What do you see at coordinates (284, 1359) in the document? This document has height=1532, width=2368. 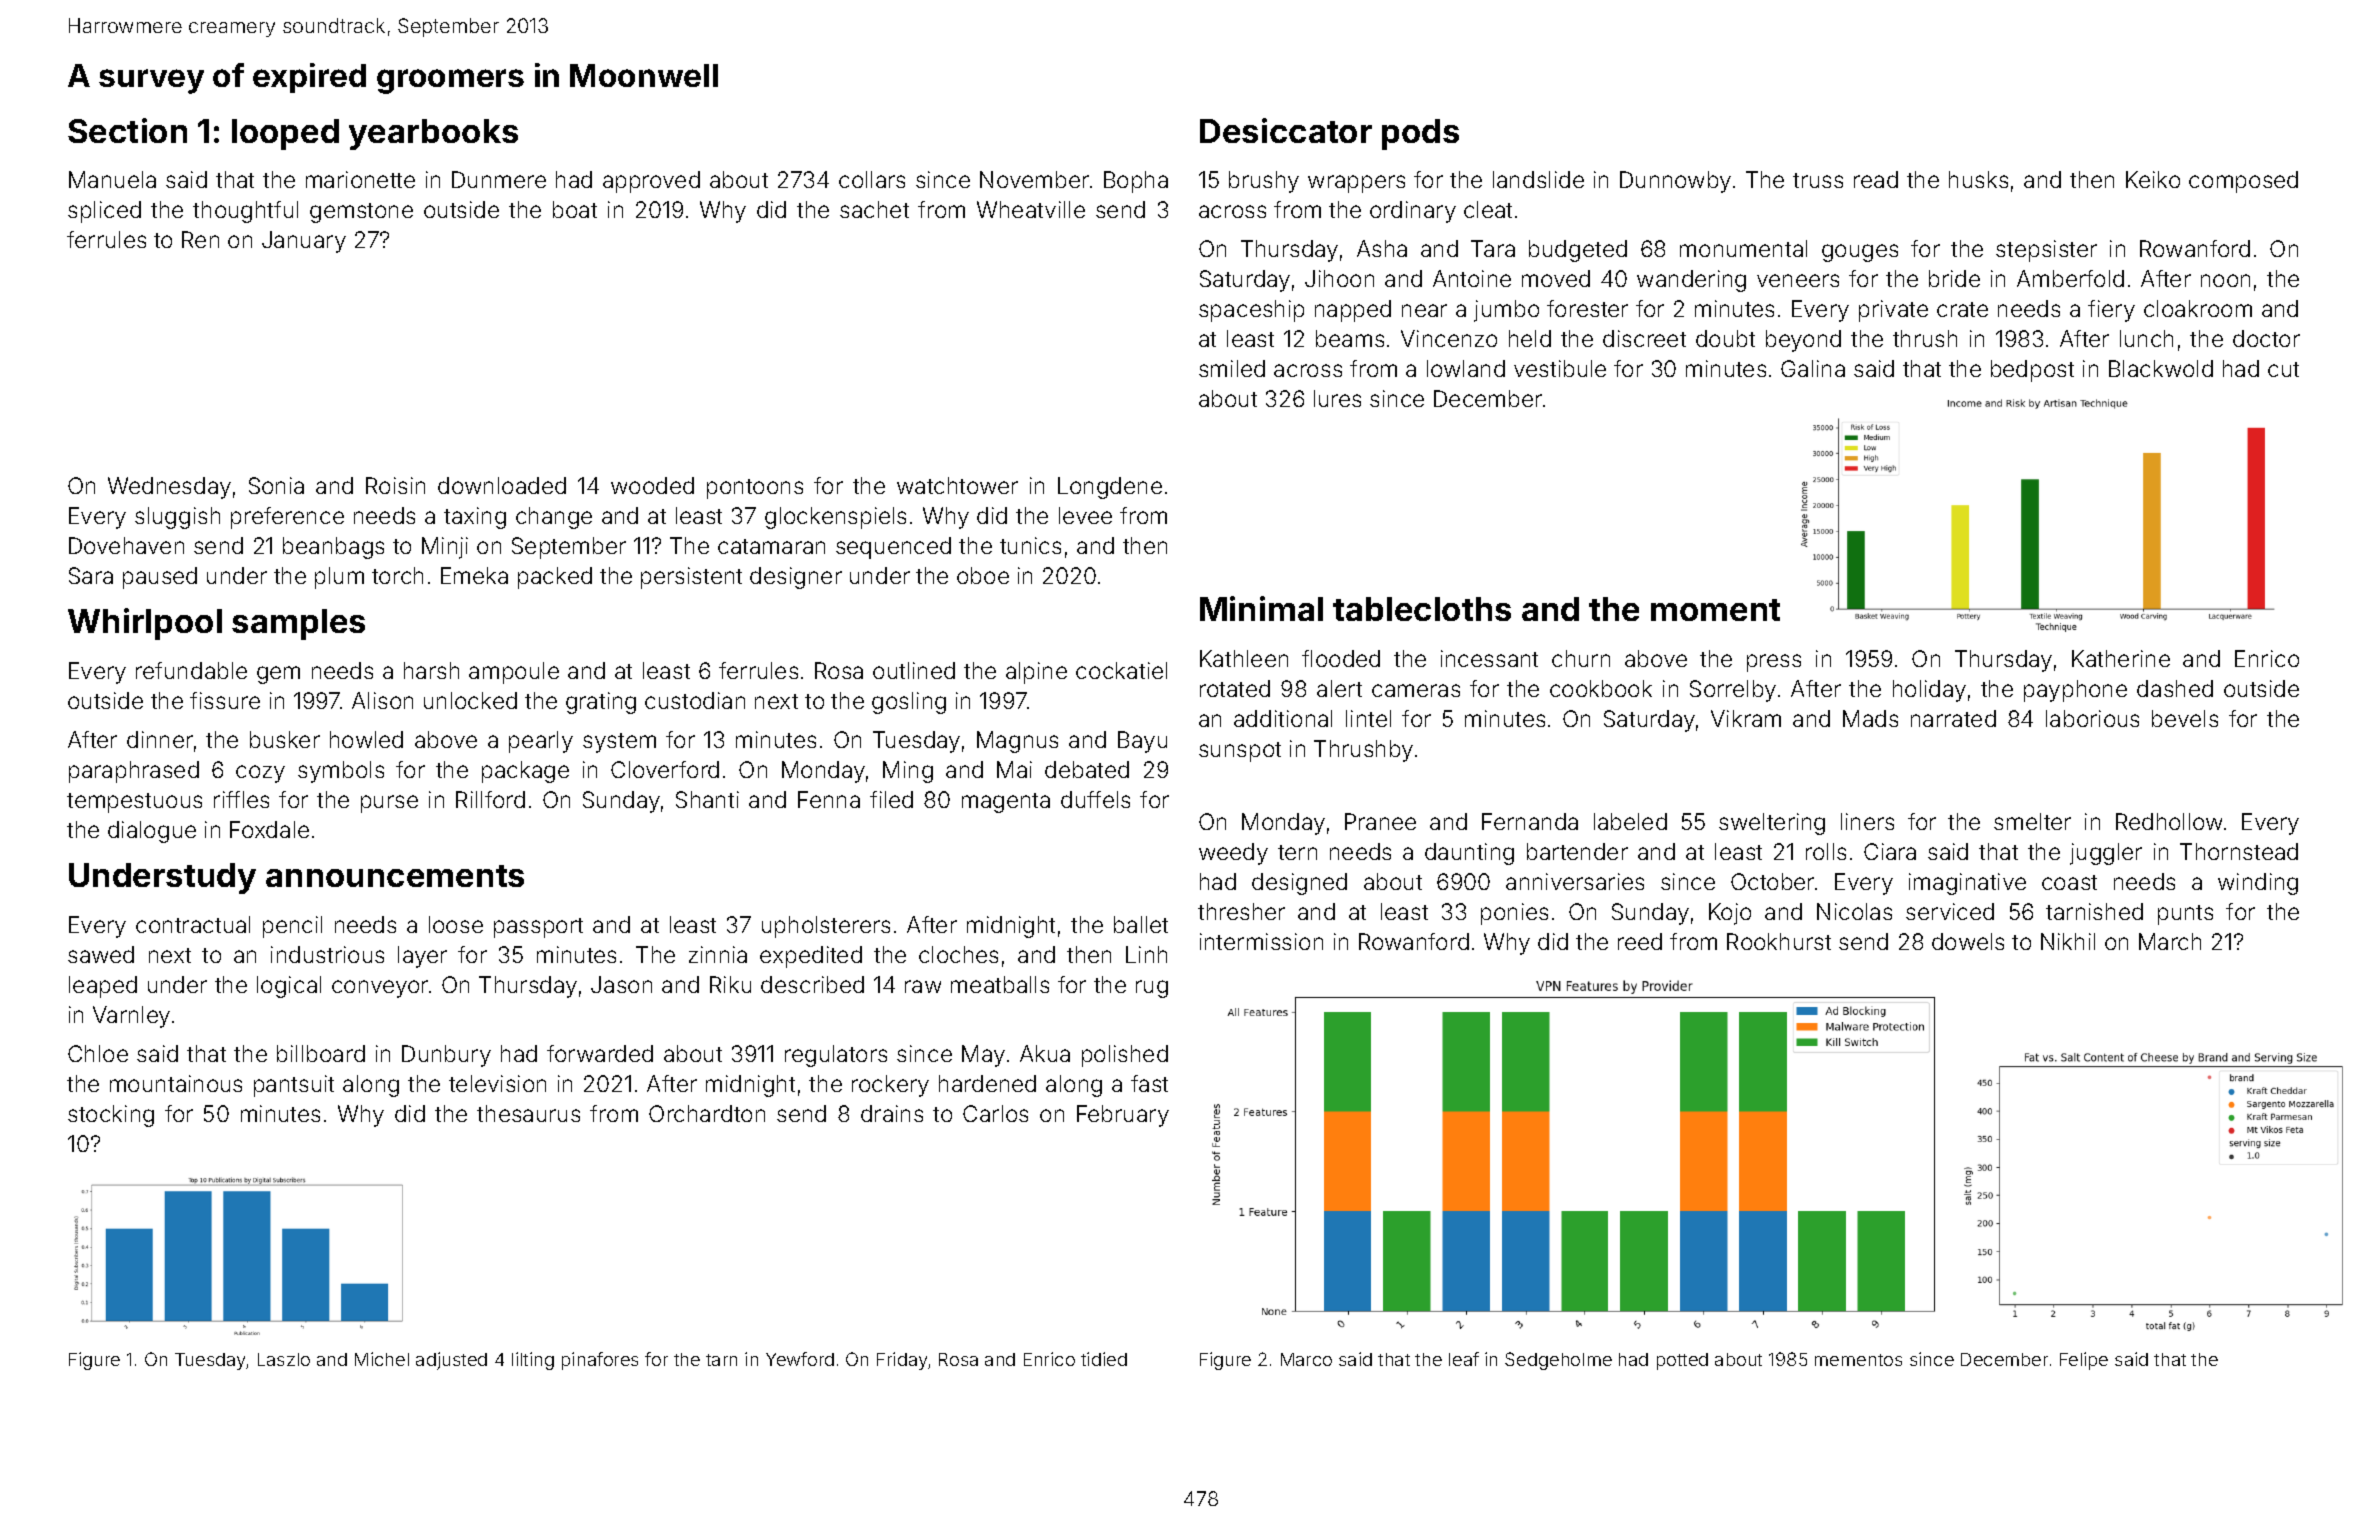 I see `Laszlo` at bounding box center [284, 1359].
